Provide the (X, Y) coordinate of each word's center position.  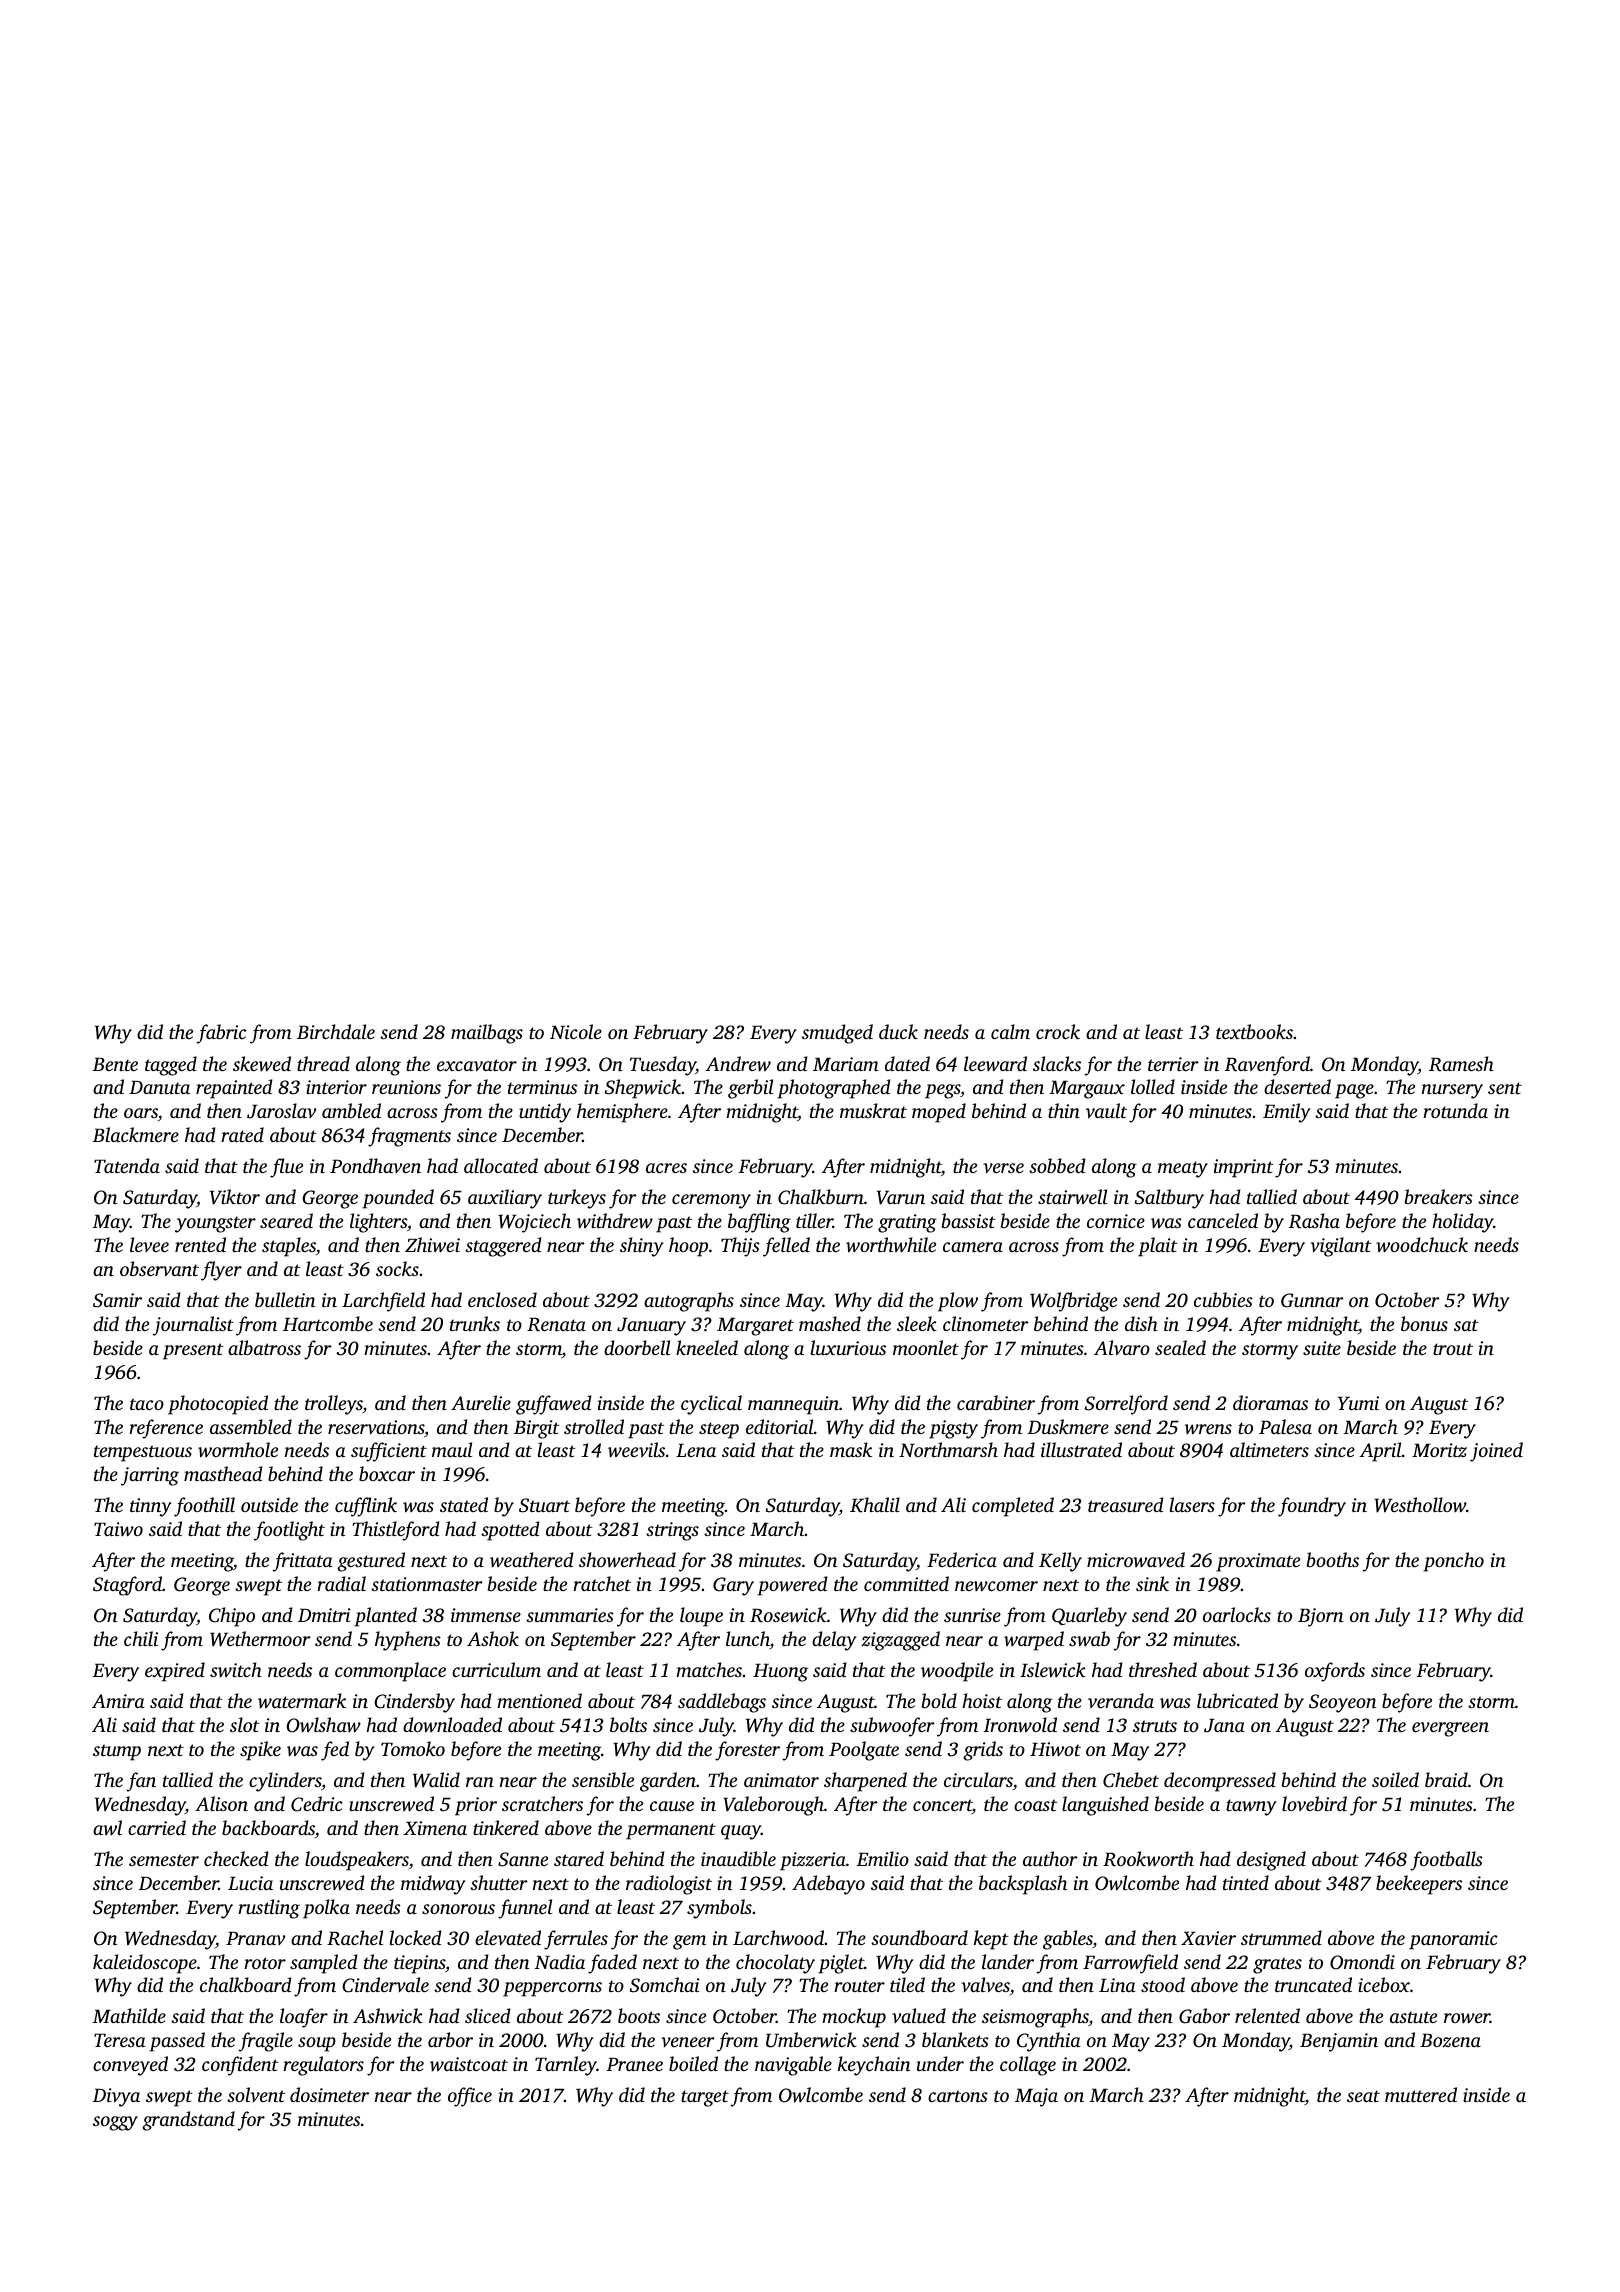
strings (672, 1531)
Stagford (127, 1586)
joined (1496, 1452)
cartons (958, 2096)
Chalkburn (821, 1197)
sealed (1180, 1347)
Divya (116, 2097)
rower (1467, 2018)
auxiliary (505, 1199)
